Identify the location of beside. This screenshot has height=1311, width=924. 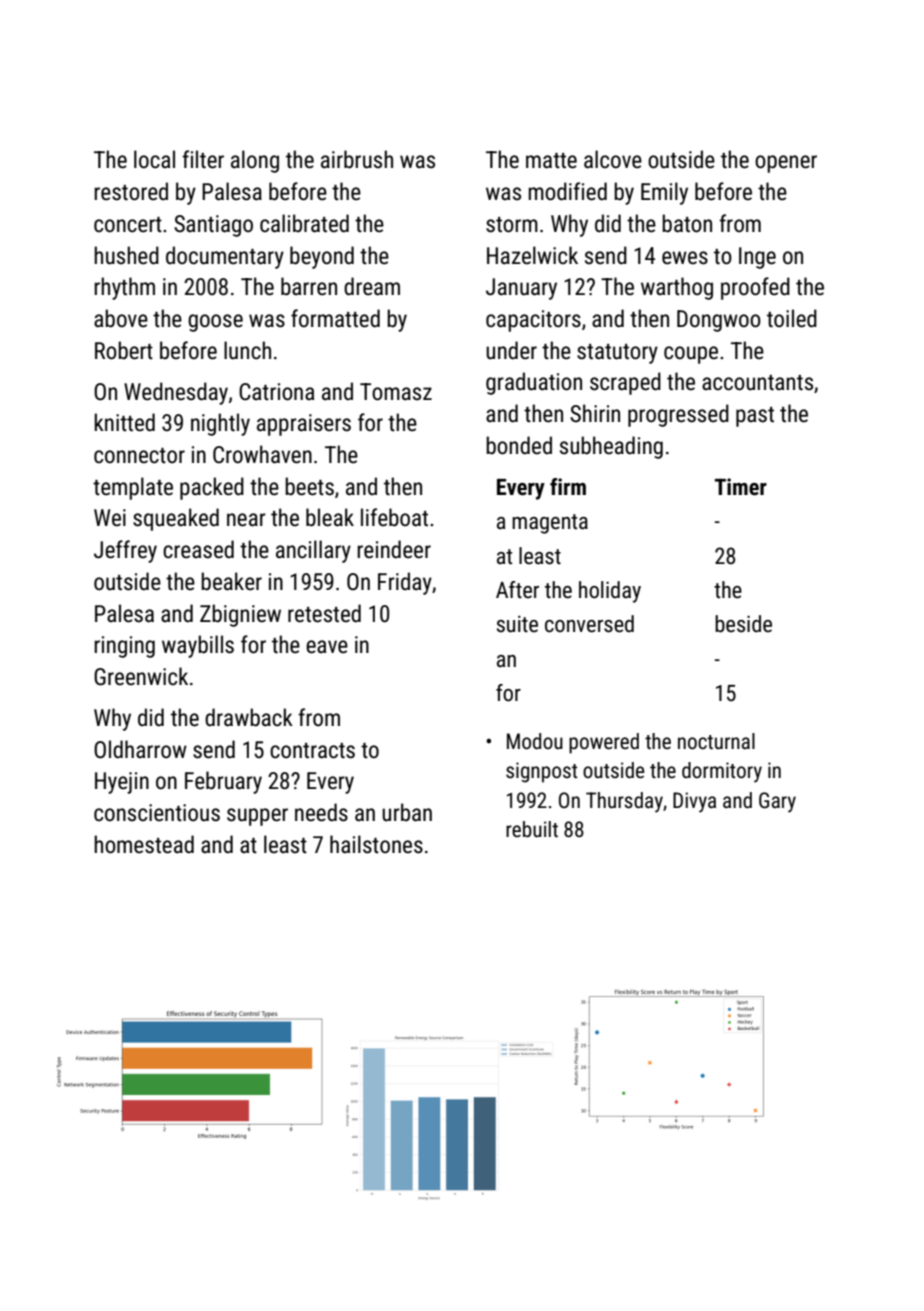
(743, 624).
